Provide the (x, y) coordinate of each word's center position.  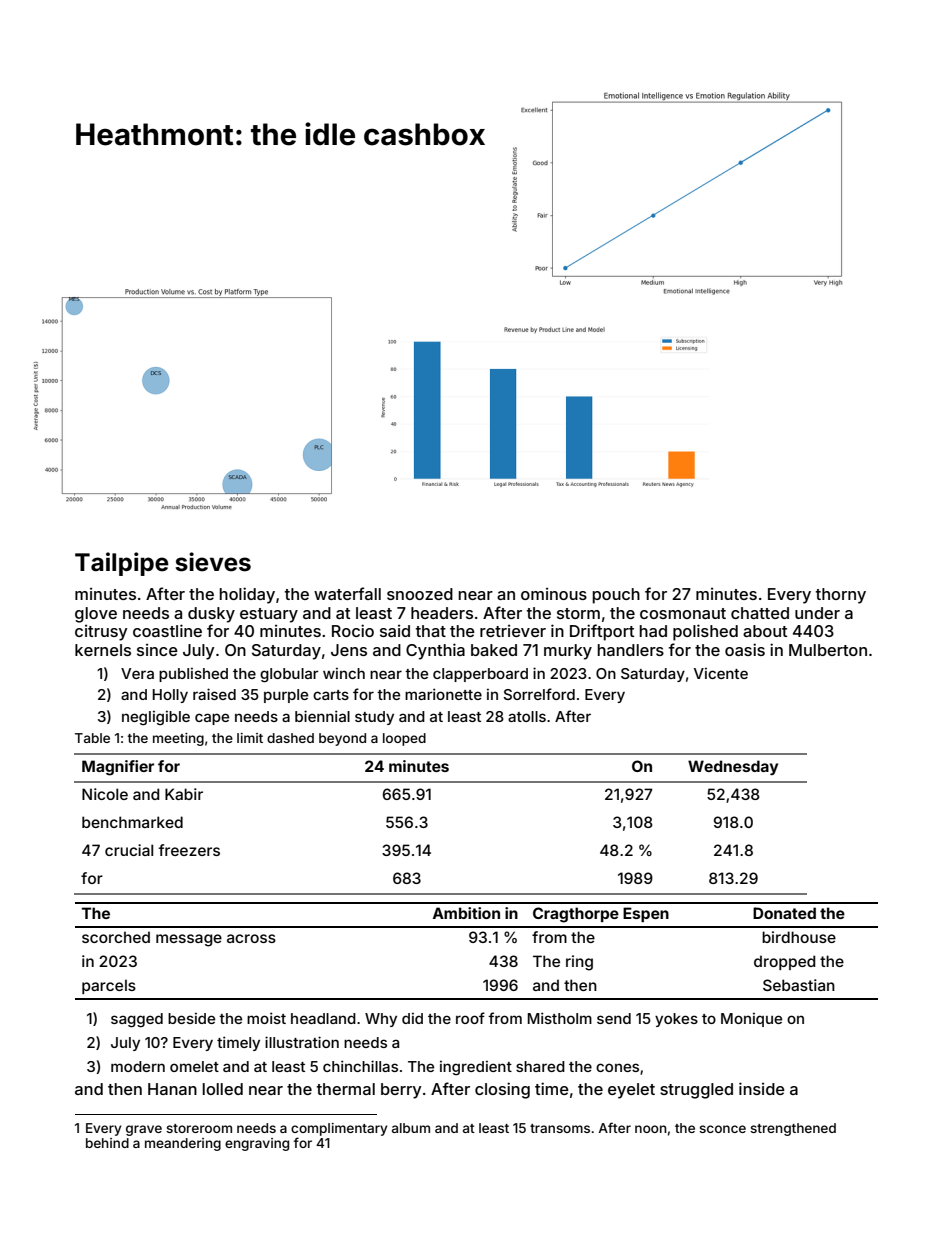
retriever (513, 631)
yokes (676, 1020)
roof (470, 1018)
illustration (302, 1042)
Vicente (721, 673)
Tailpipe (121, 564)
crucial (129, 850)
